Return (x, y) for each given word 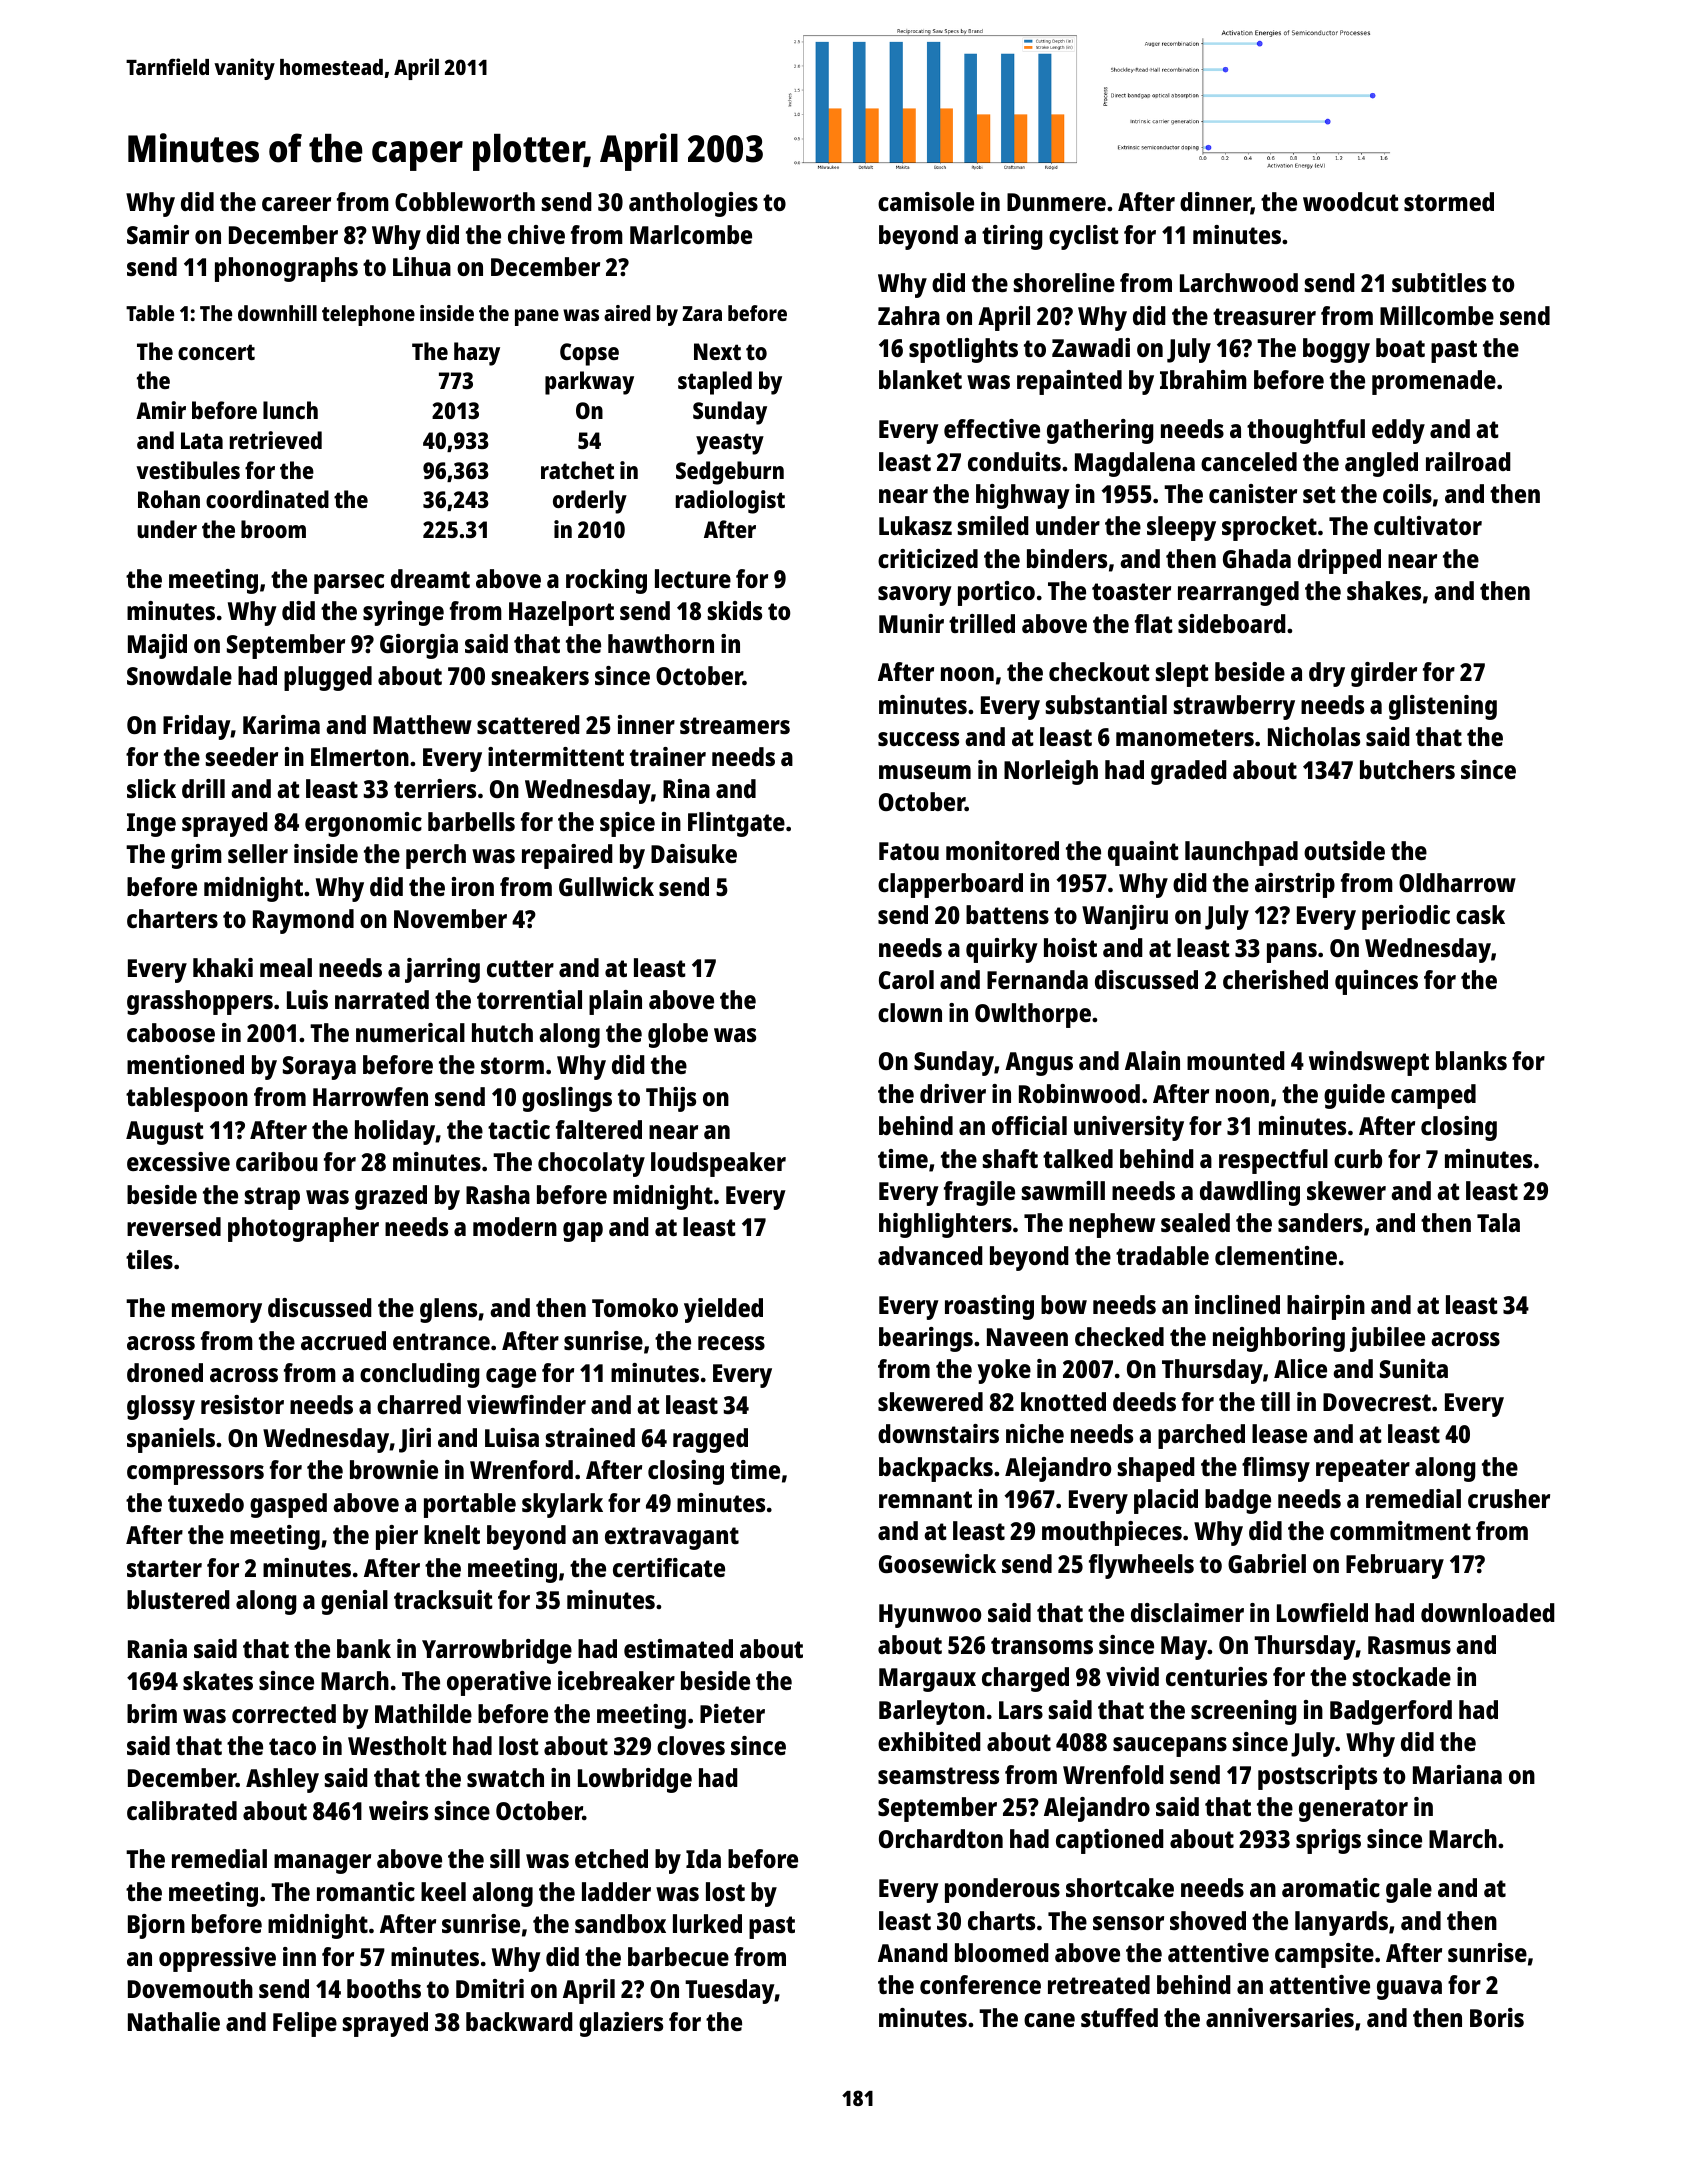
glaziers (621, 2024)
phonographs (286, 269)
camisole (926, 201)
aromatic (1331, 1887)
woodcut (1351, 201)
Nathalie (174, 2021)
